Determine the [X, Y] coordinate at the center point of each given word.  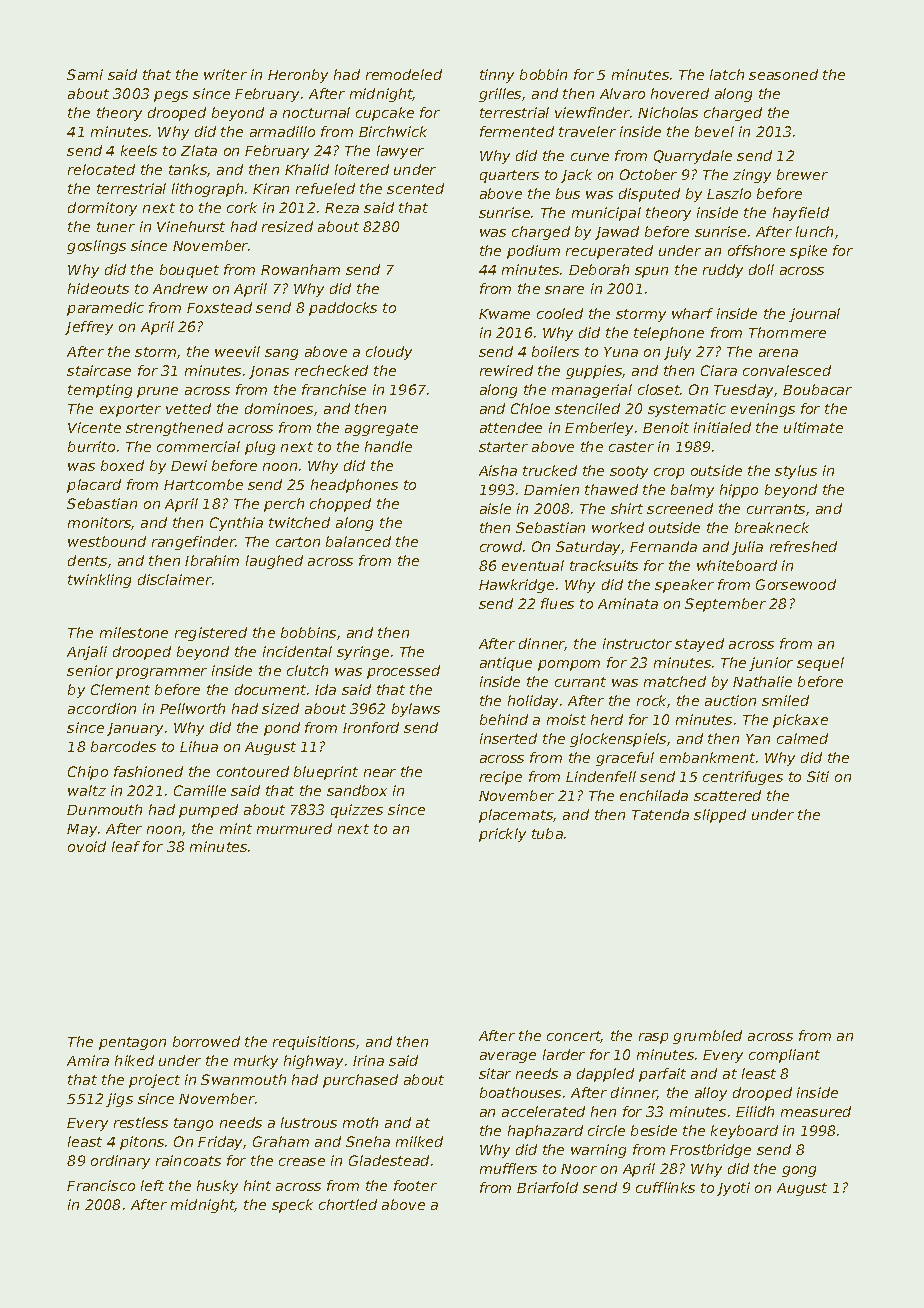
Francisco [101, 1185]
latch [727, 74]
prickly [502, 835]
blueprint [326, 773]
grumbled [707, 1037]
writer [225, 74]
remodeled [404, 74]
